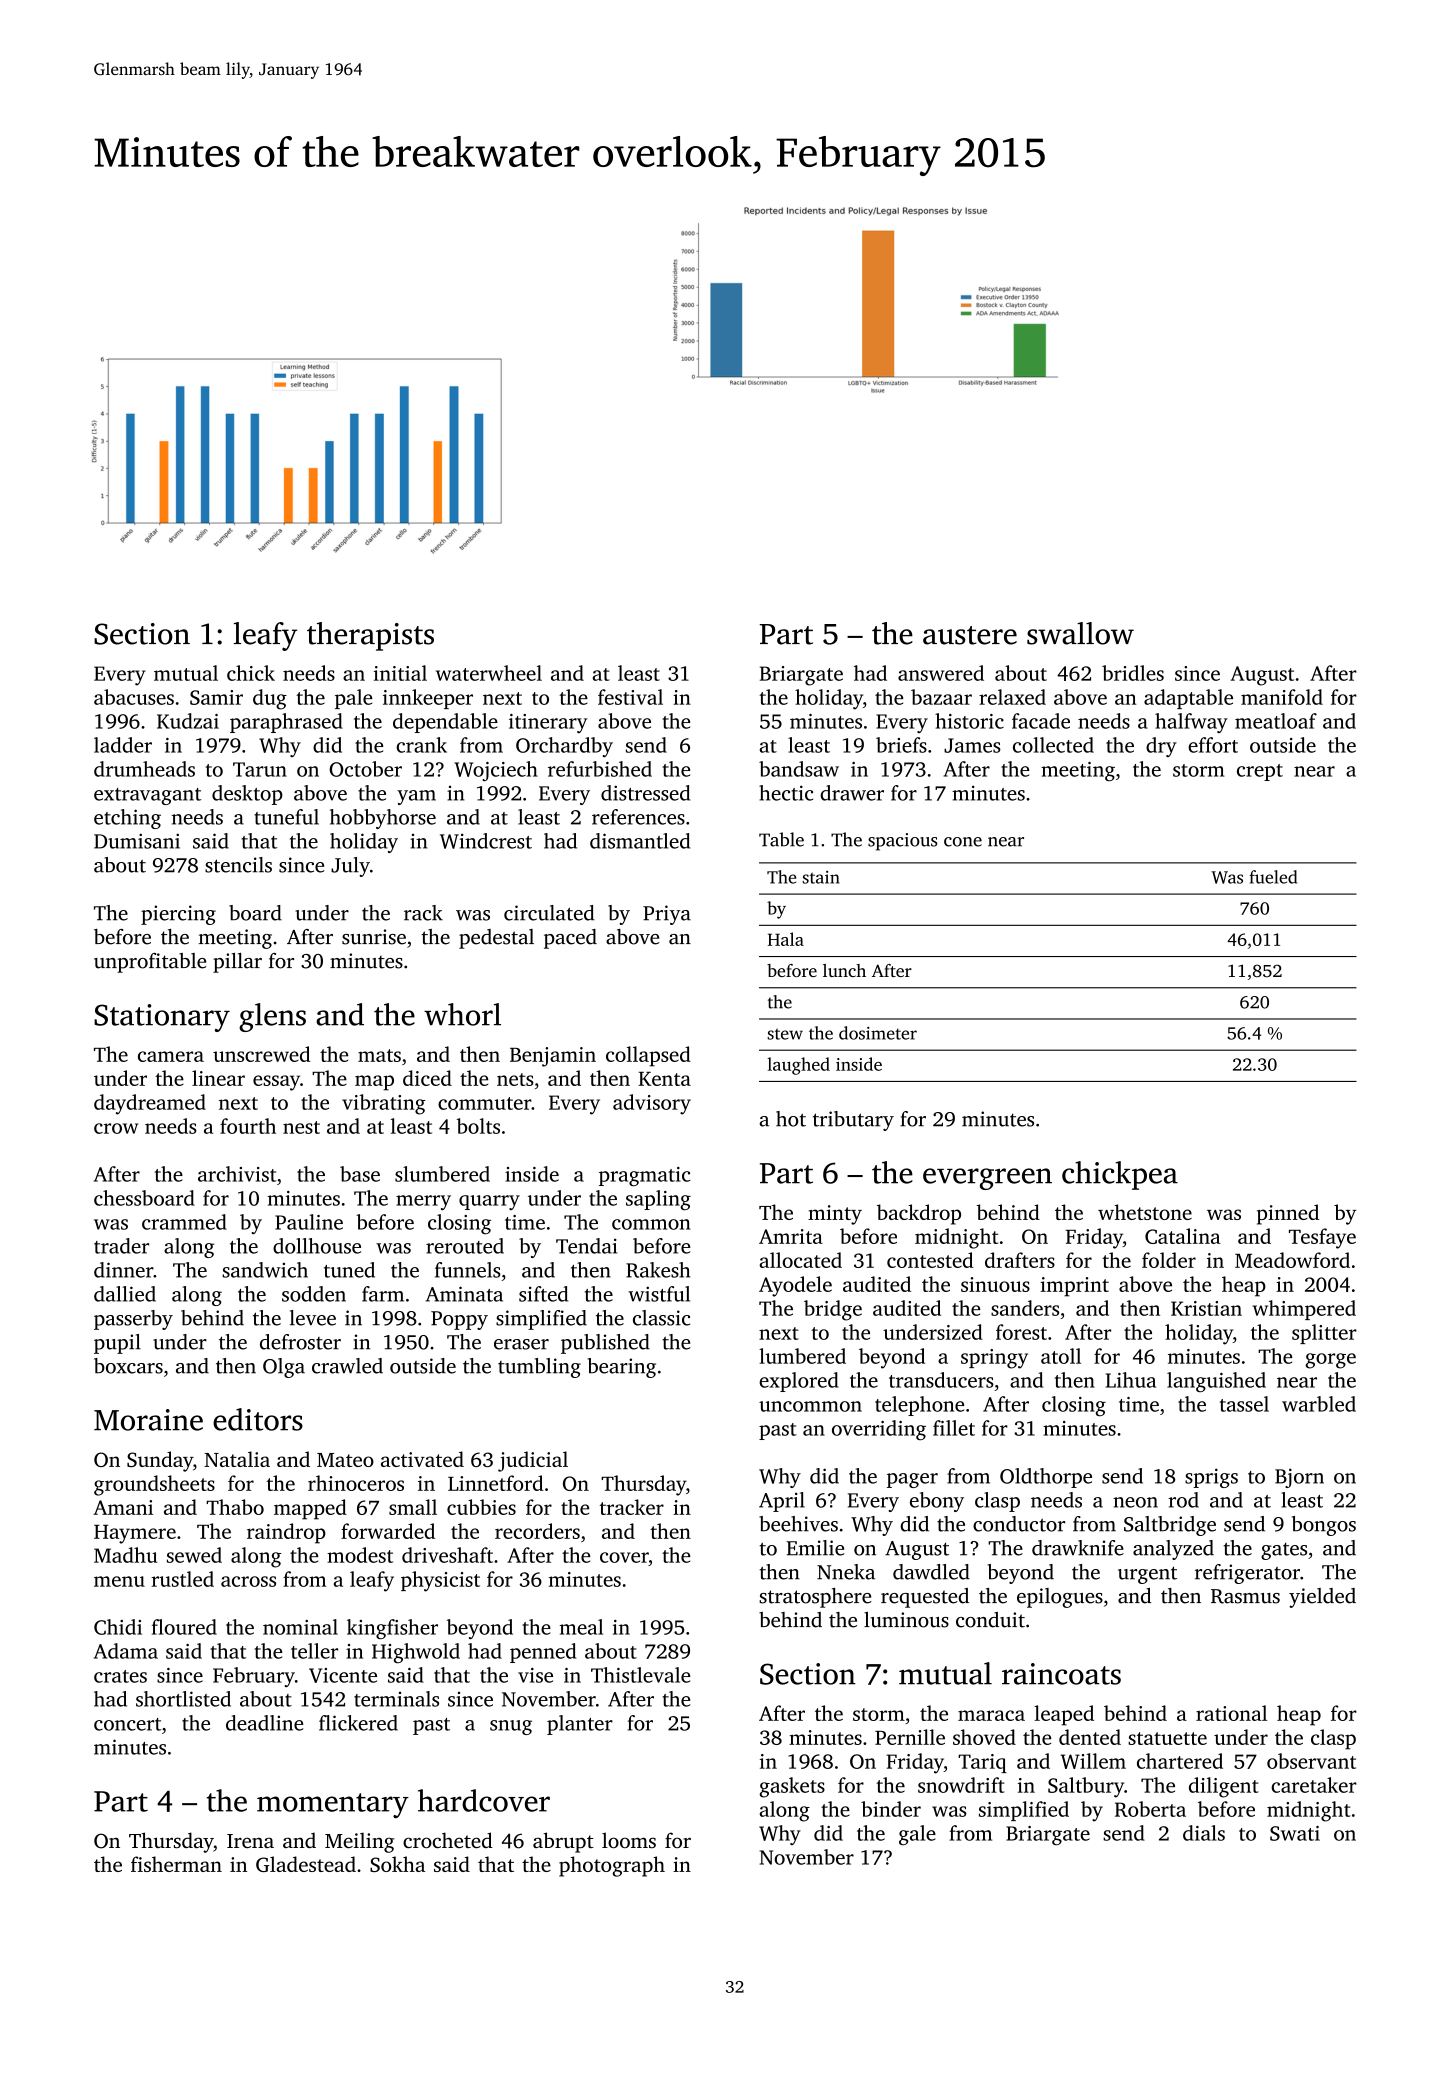 This screenshot has width=1450, height=2100. What do you see at coordinates (630, 697) in the screenshot?
I see `festival` at bounding box center [630, 697].
